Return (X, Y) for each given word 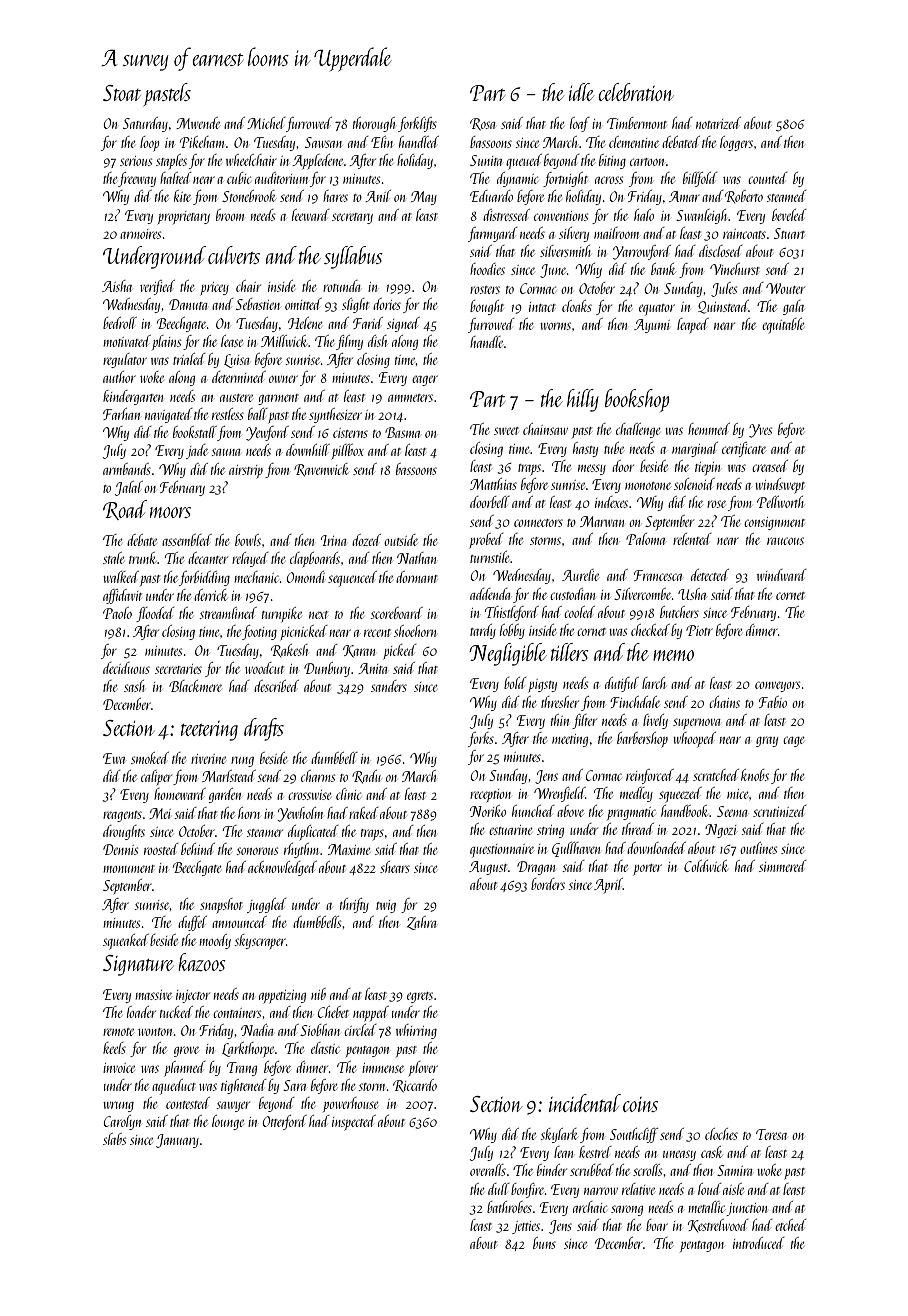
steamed (786, 196)
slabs (114, 1139)
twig (386, 906)
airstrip (246, 471)
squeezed (680, 795)
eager (425, 380)
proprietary (184, 217)
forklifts (417, 124)
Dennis (120, 849)
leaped (693, 325)
